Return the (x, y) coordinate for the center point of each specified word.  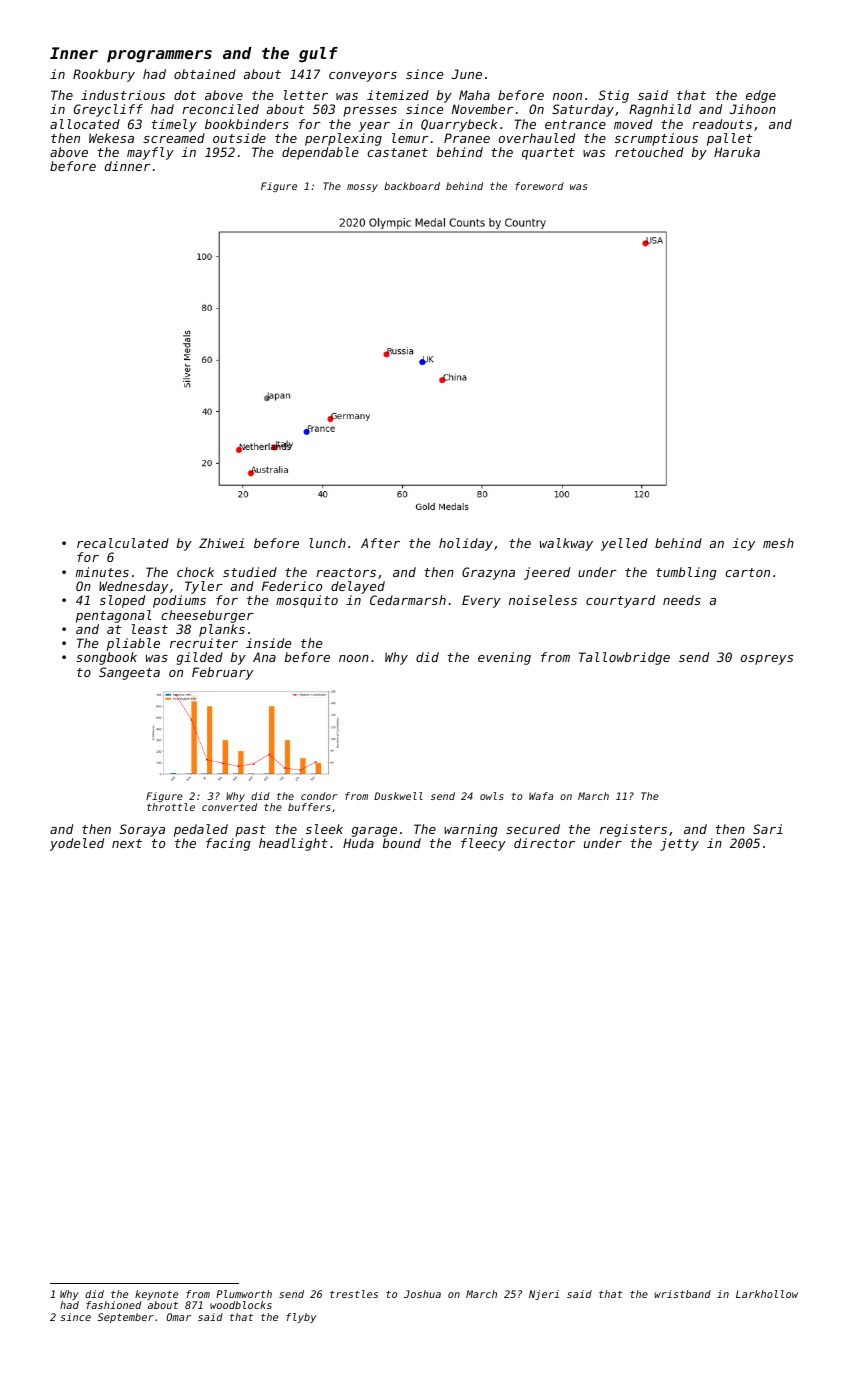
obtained (205, 74)
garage (374, 832)
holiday (466, 544)
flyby (301, 1318)
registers (633, 830)
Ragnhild (660, 110)
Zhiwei (221, 543)
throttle (171, 807)
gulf (318, 55)
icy (744, 544)
